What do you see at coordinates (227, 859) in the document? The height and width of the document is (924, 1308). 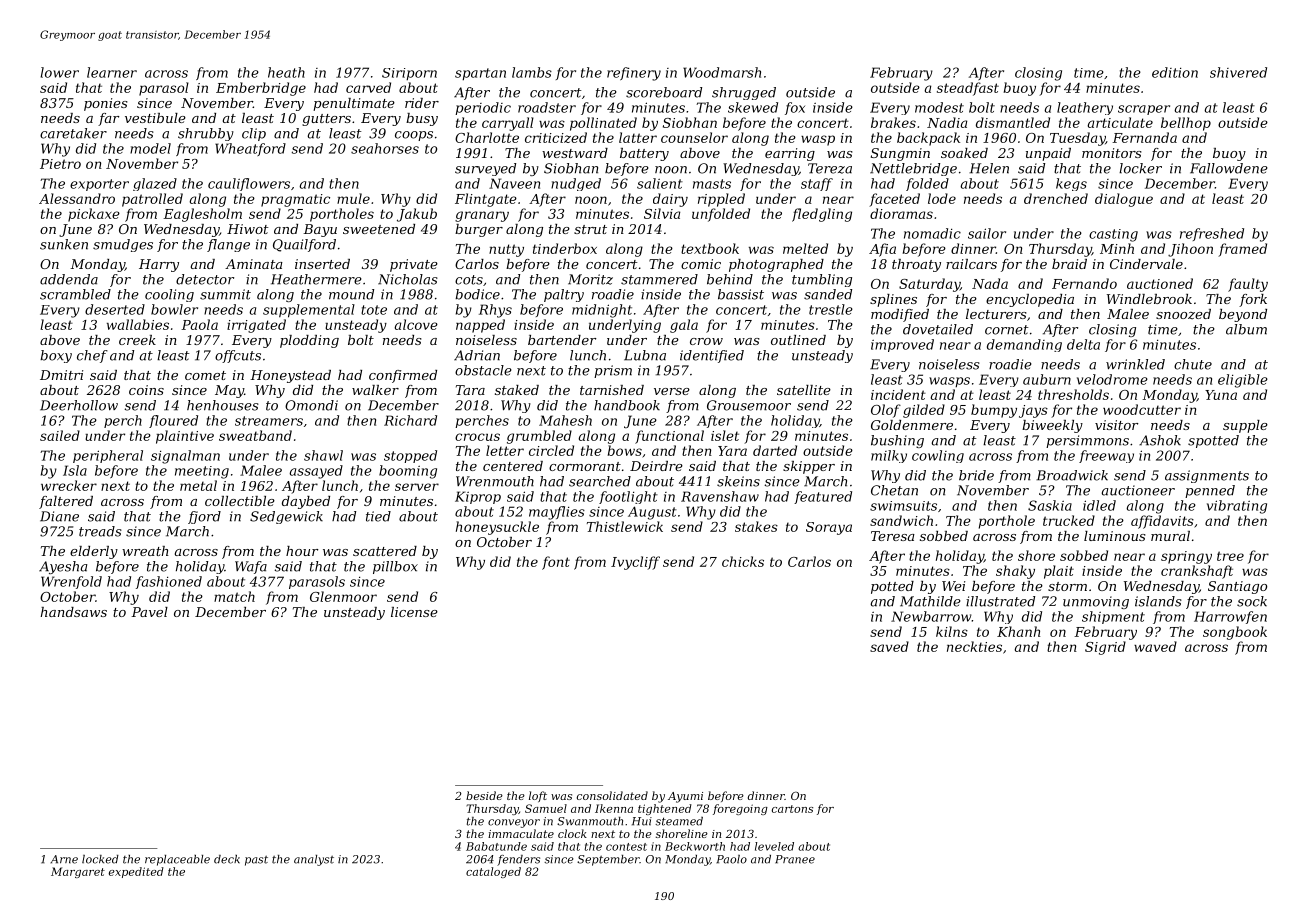 I see `deck` at bounding box center [227, 859].
